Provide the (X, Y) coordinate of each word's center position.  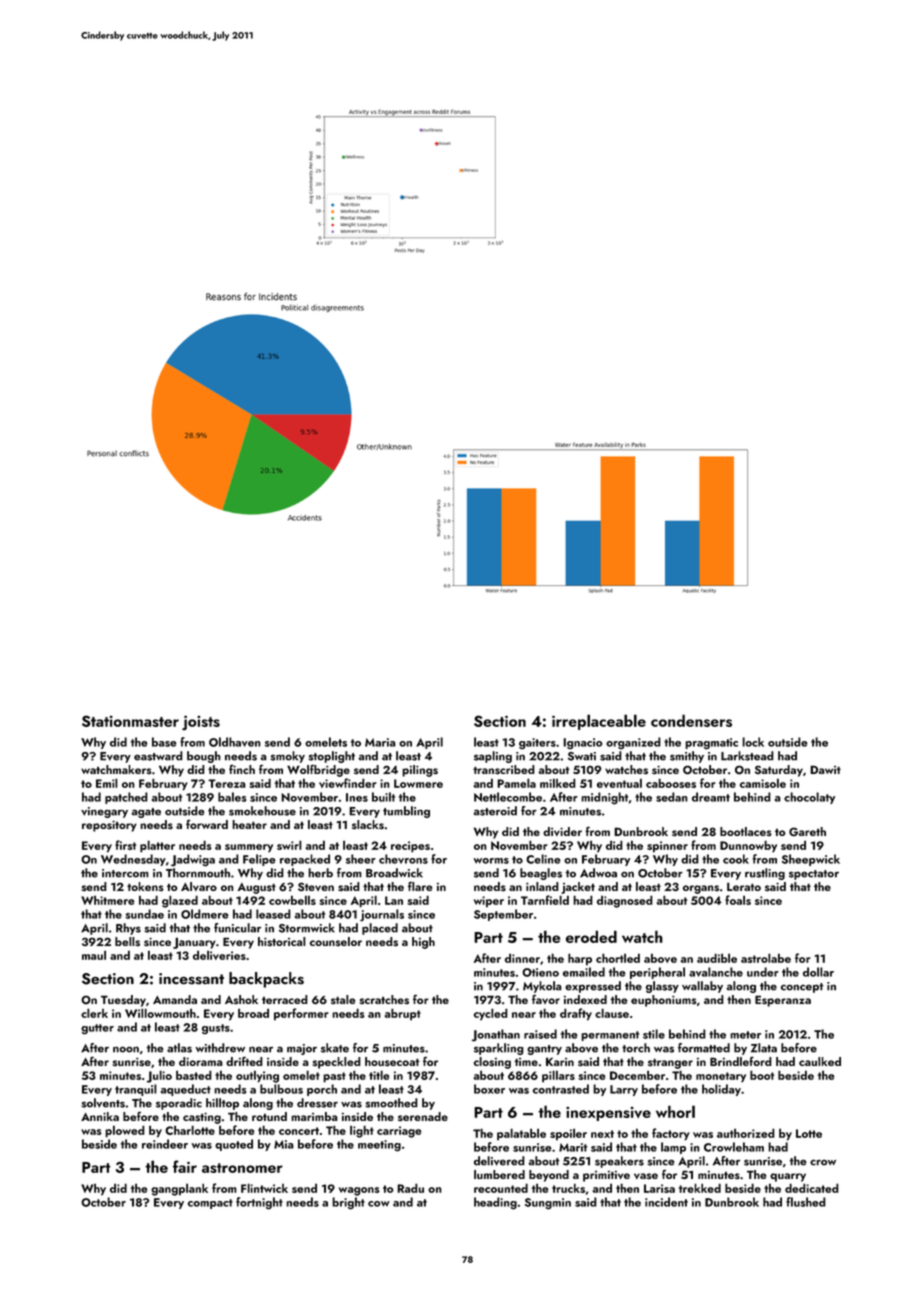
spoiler (568, 1134)
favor (546, 999)
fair (185, 1166)
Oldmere (205, 914)
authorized (746, 1133)
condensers (691, 720)
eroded (591, 936)
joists (201, 723)
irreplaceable (599, 722)
